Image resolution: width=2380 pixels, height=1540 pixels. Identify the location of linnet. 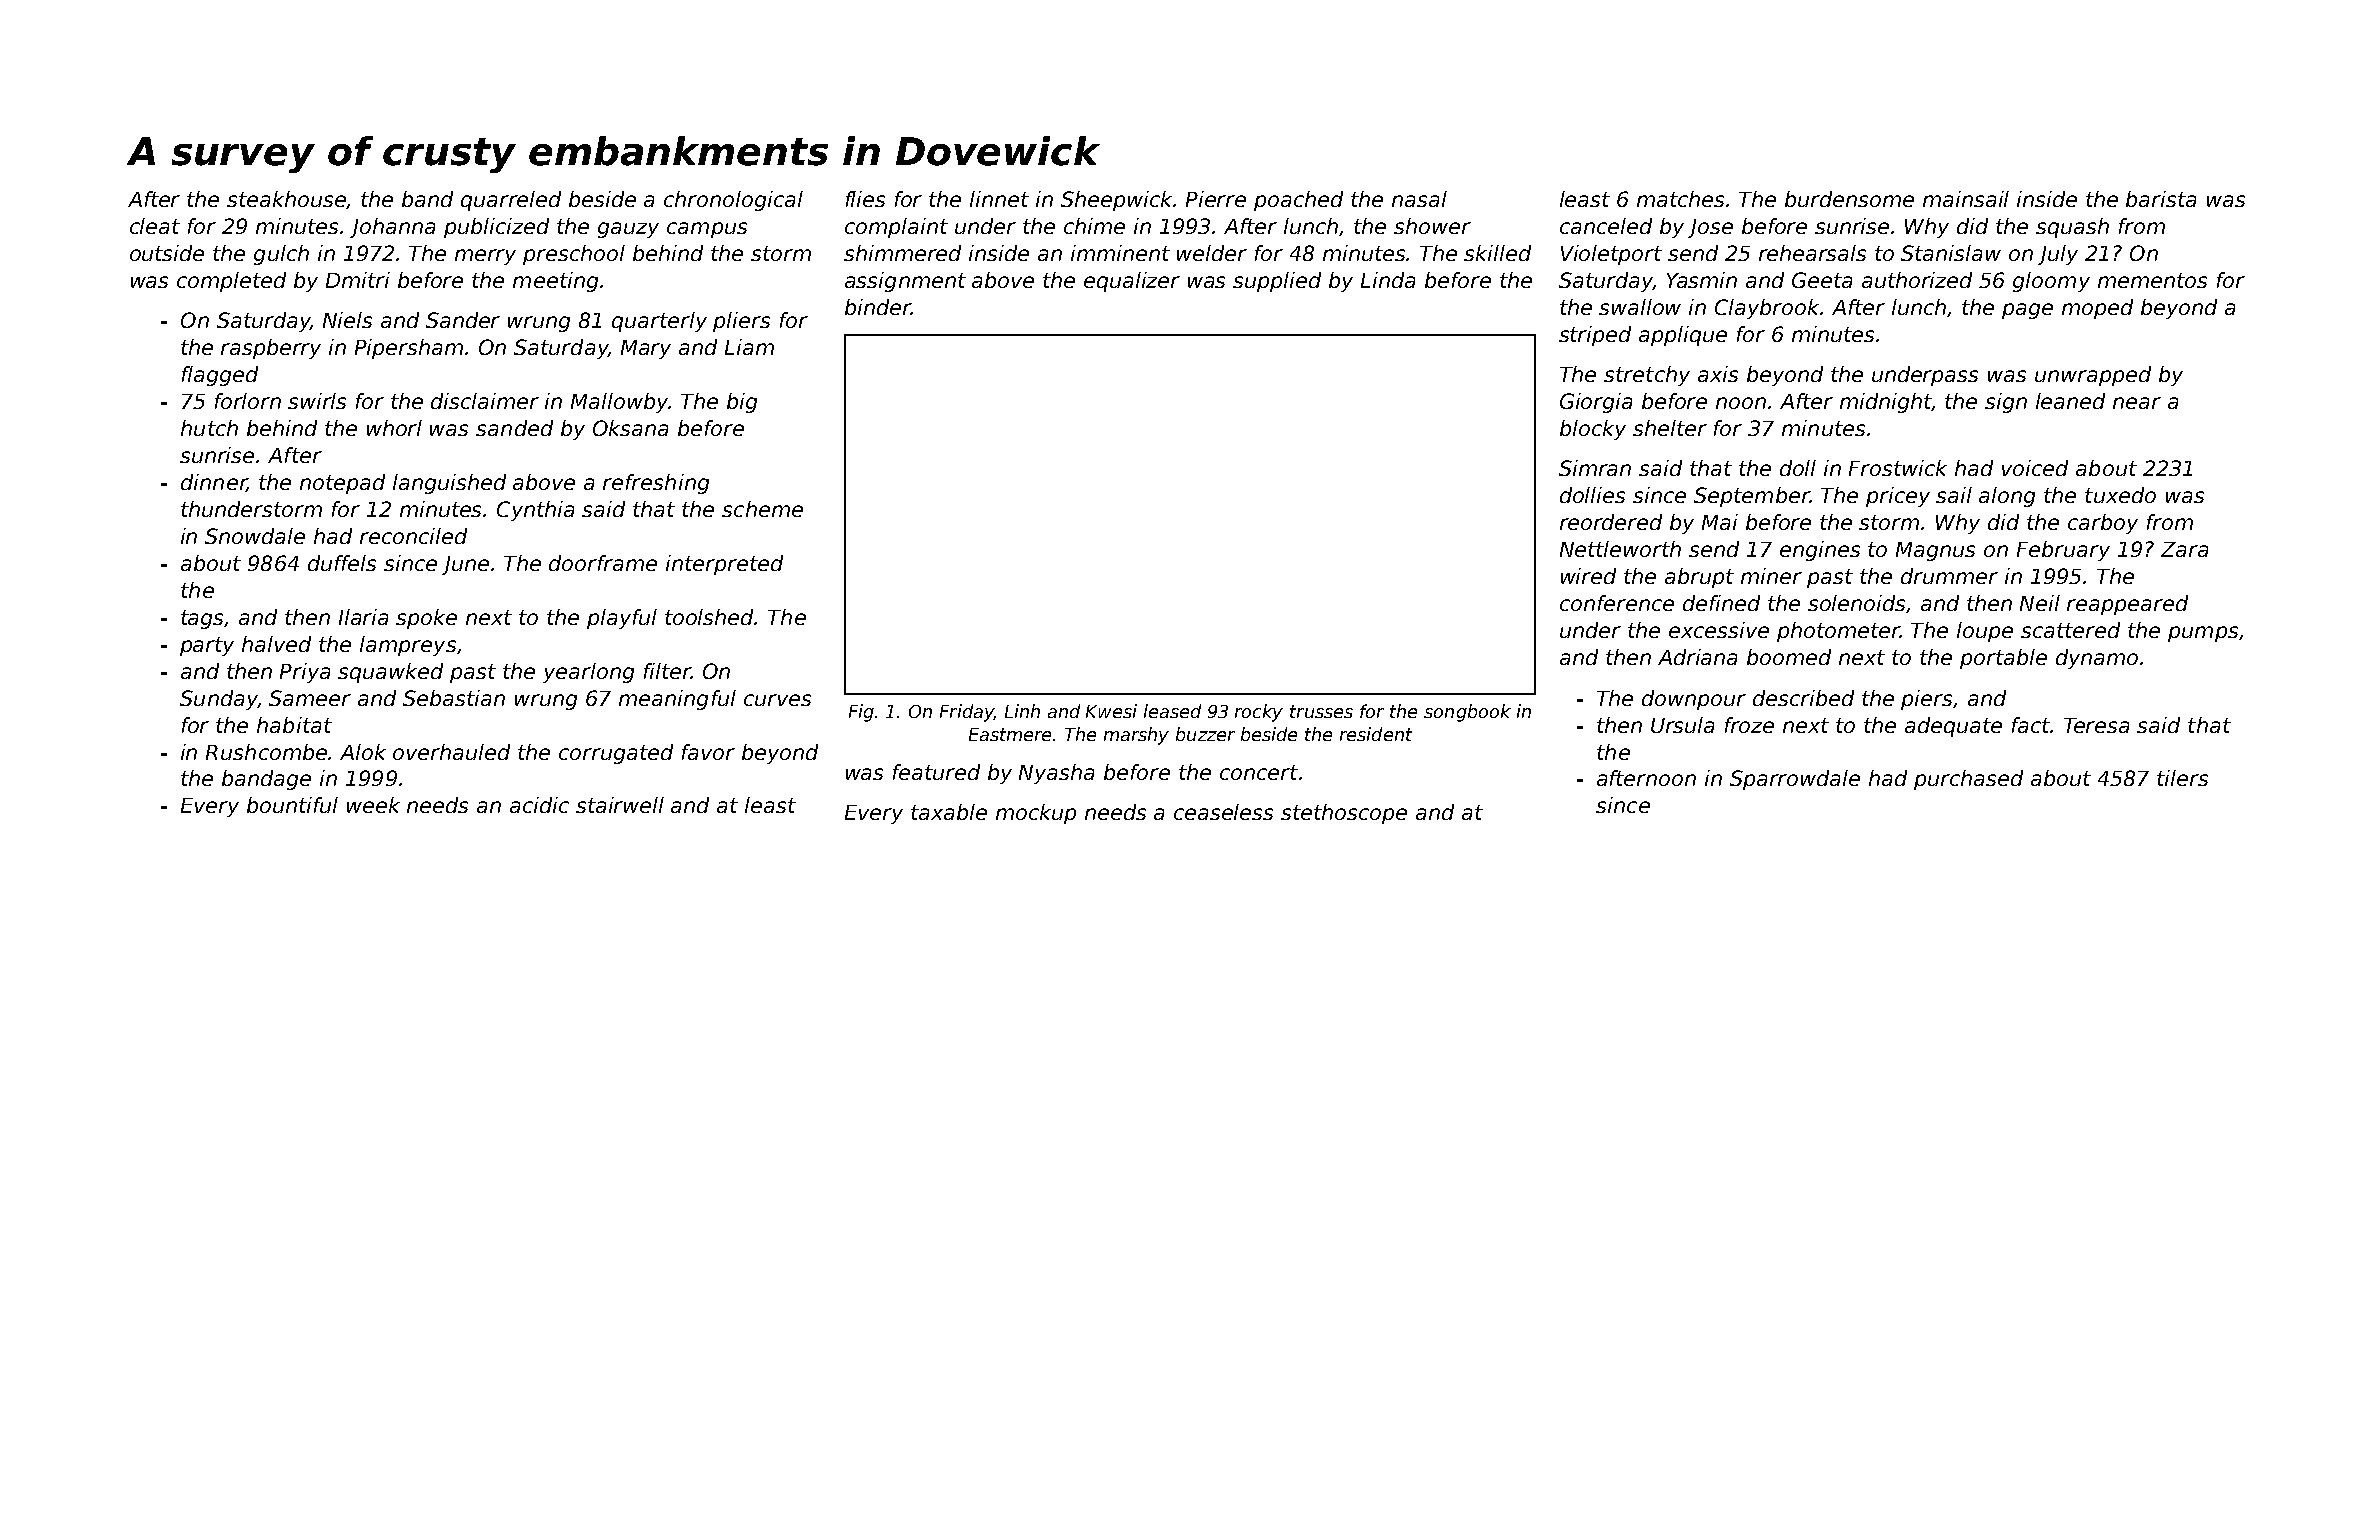
(999, 199).
